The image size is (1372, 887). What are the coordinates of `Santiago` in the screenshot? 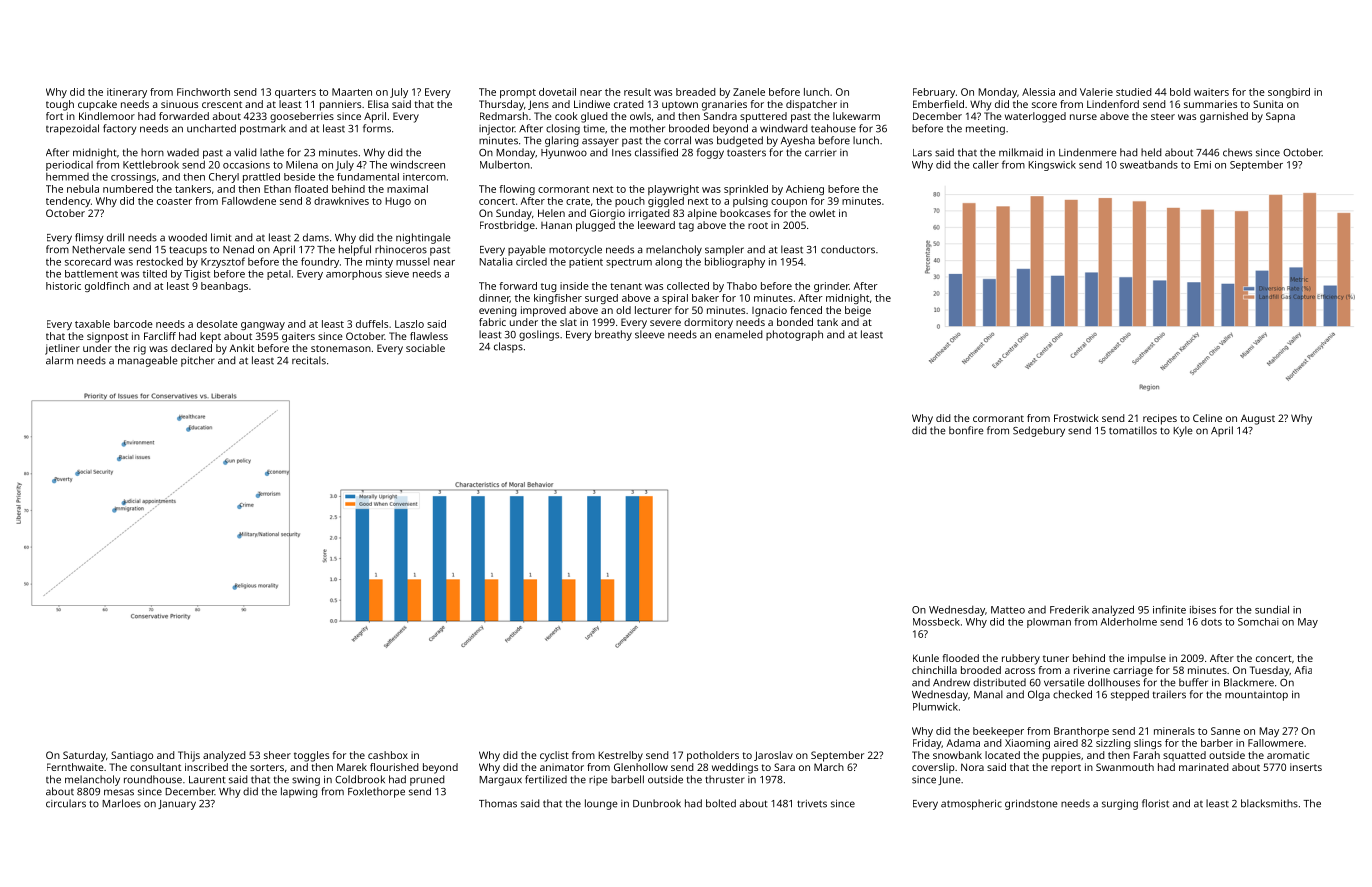 It's located at (132, 756).
